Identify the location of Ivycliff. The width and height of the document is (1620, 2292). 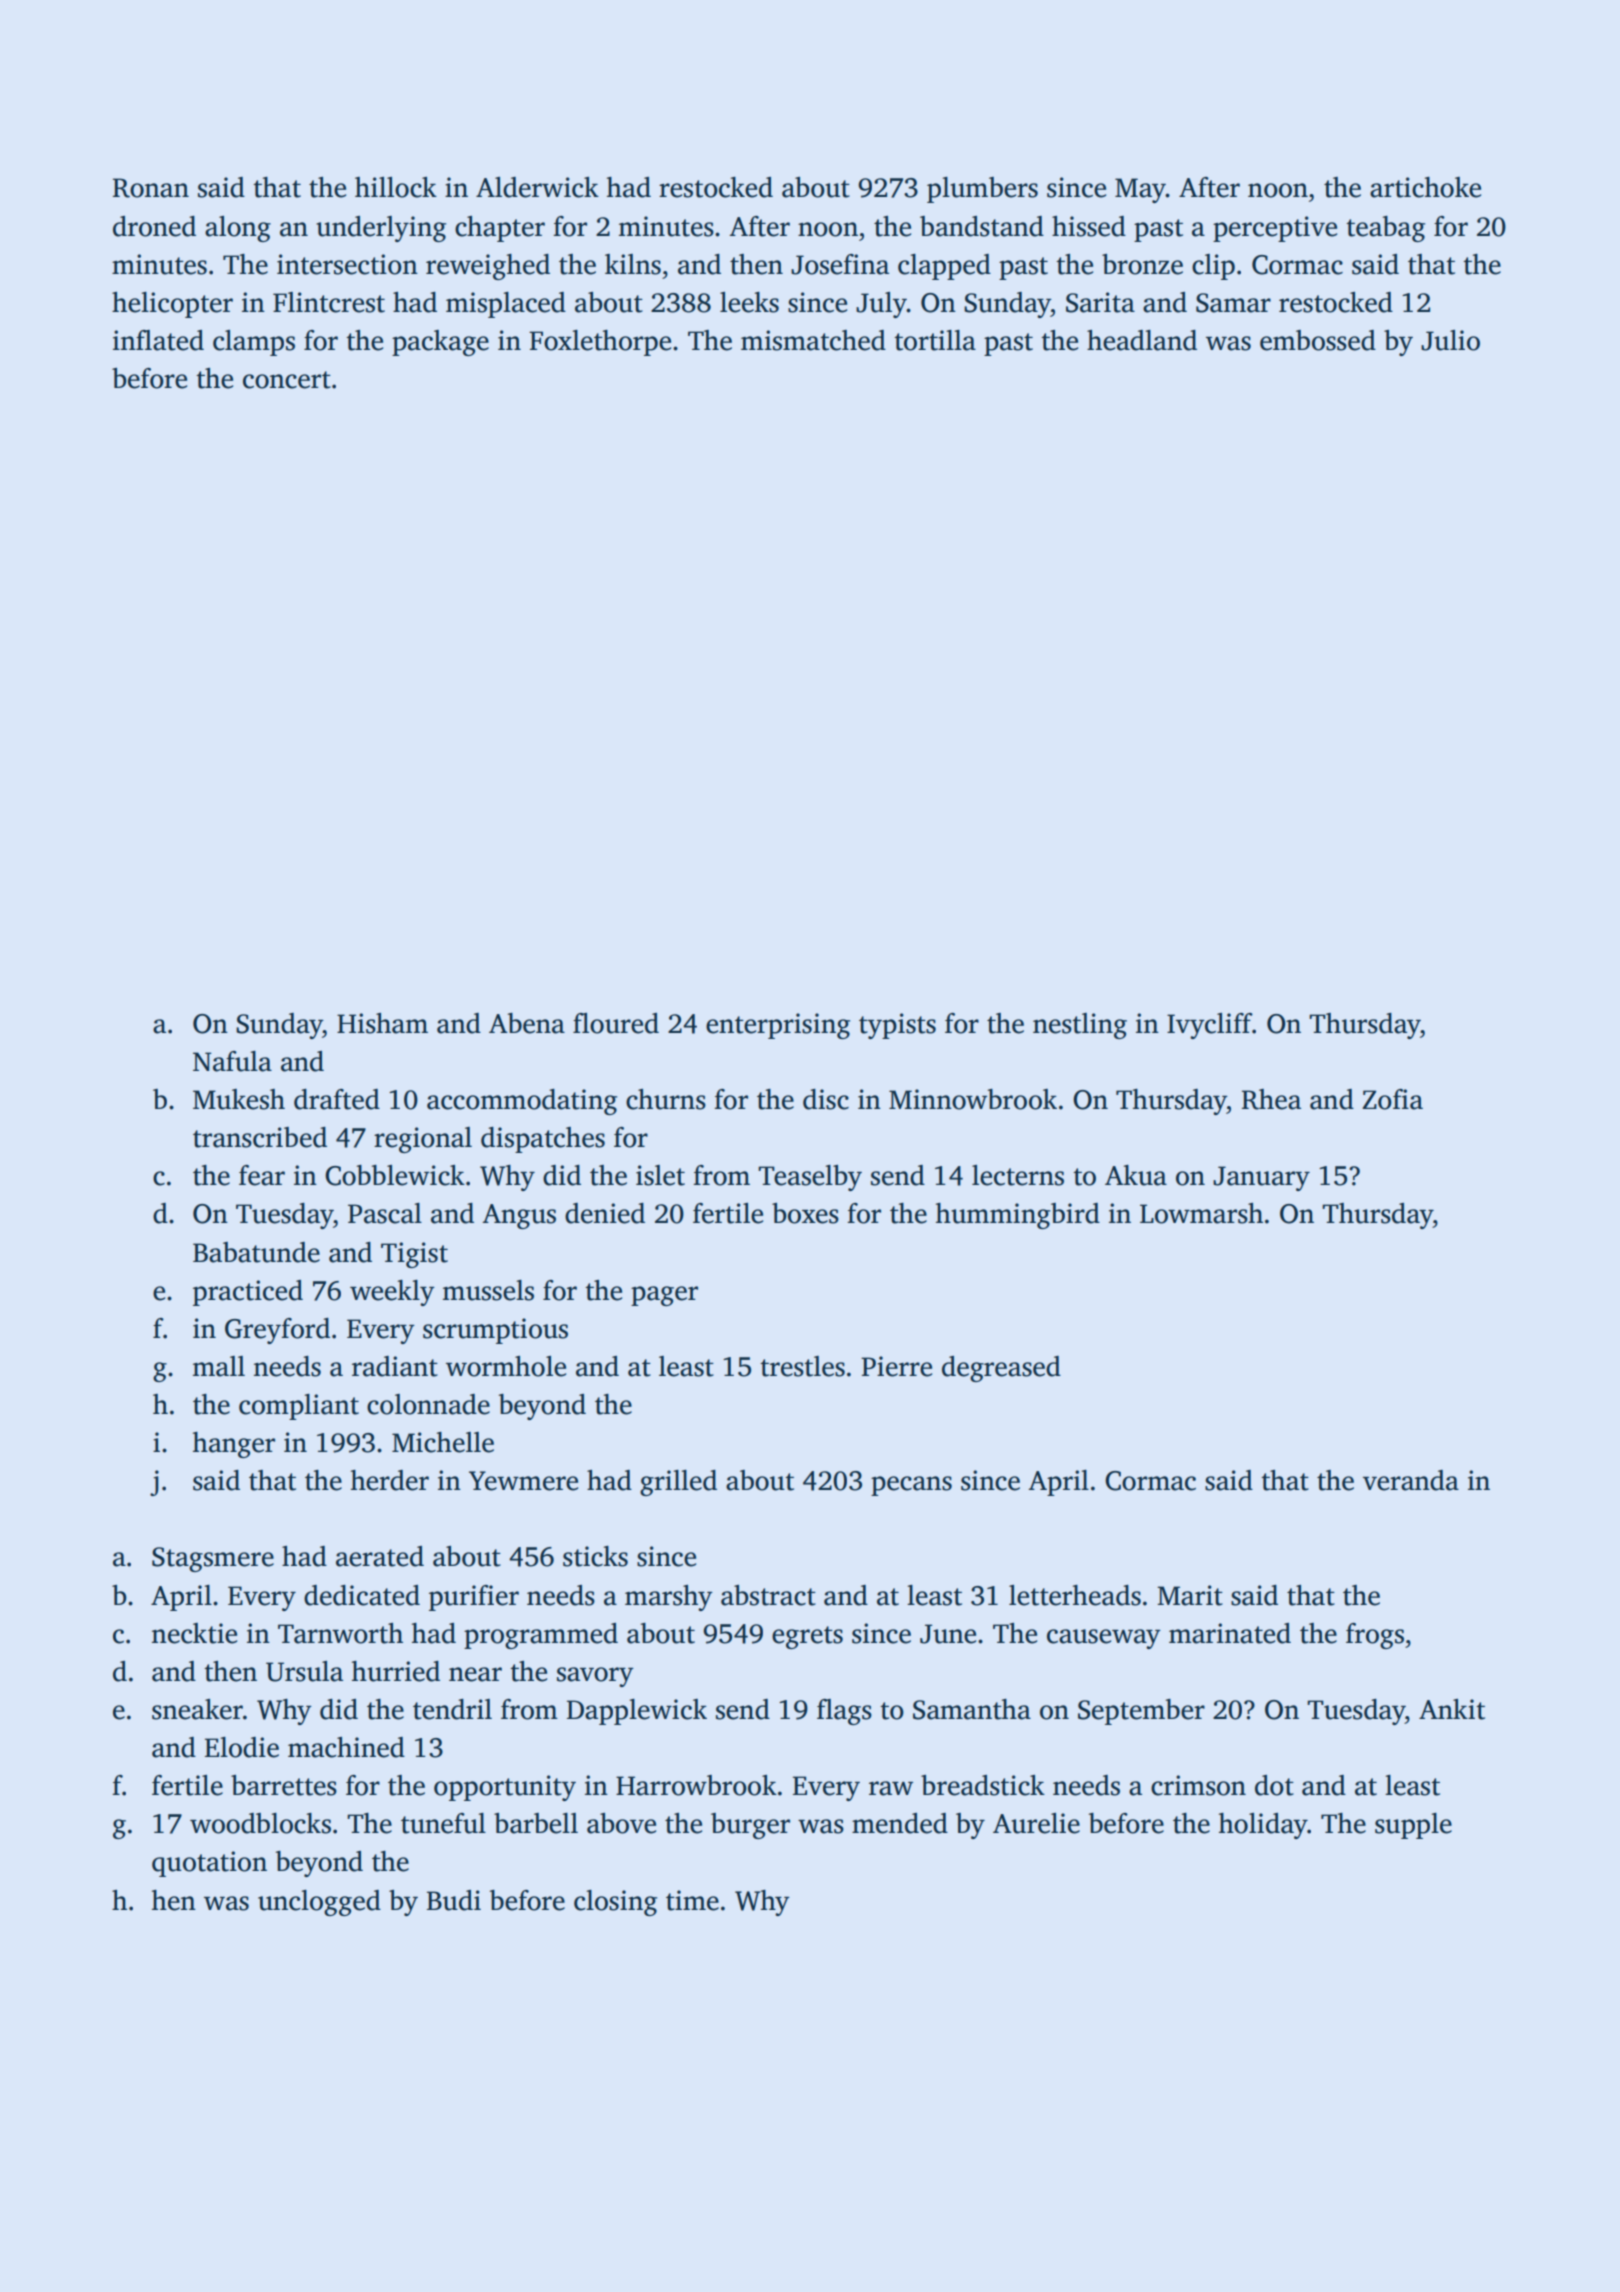
(1210, 1026).
